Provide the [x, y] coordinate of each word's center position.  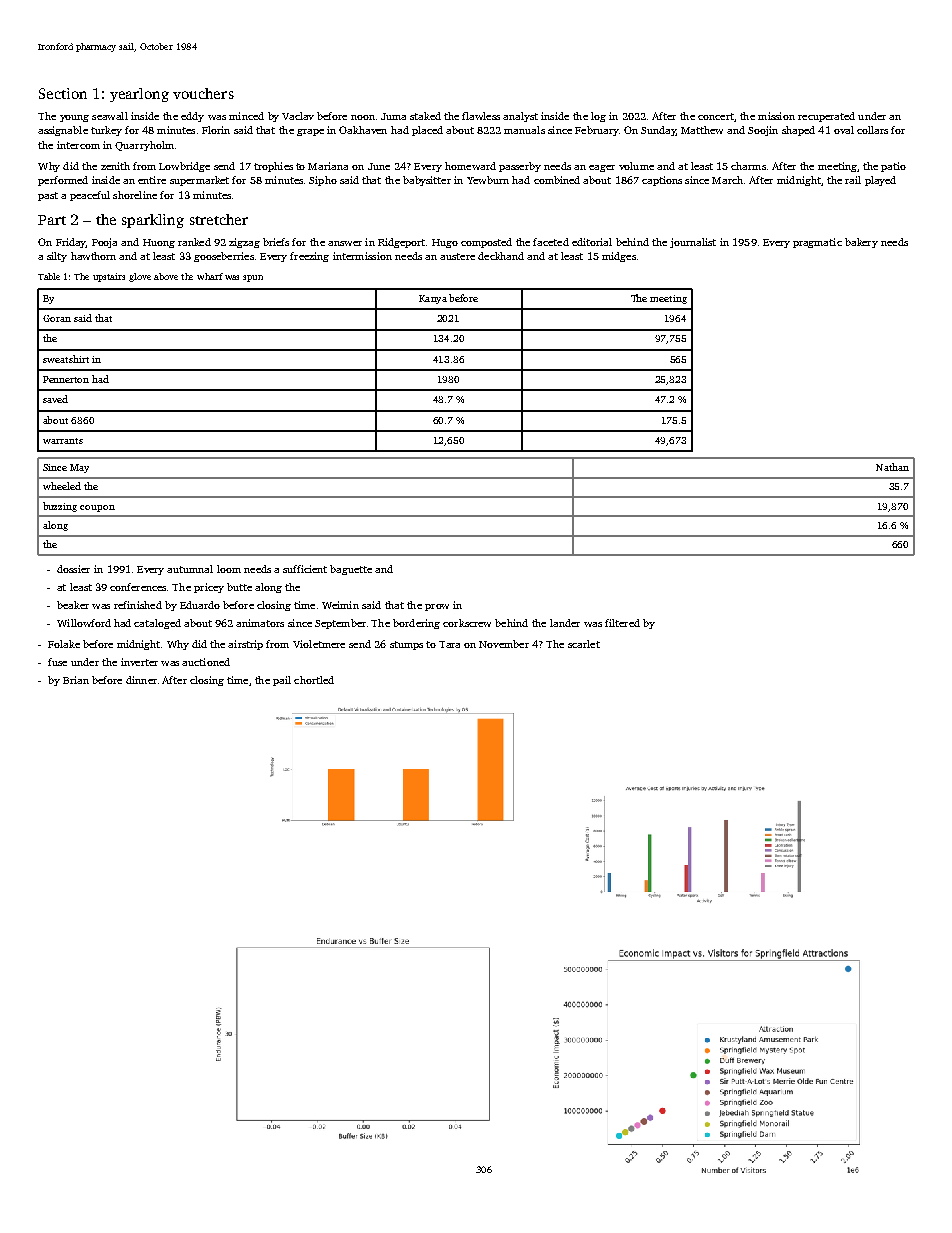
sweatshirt [66, 359]
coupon [97, 508]
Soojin [763, 131]
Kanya [433, 299]
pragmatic [817, 243]
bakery [861, 243]
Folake [64, 644]
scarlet [584, 644]
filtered [622, 623]
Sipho [323, 181]
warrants [63, 441]
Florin [216, 130]
